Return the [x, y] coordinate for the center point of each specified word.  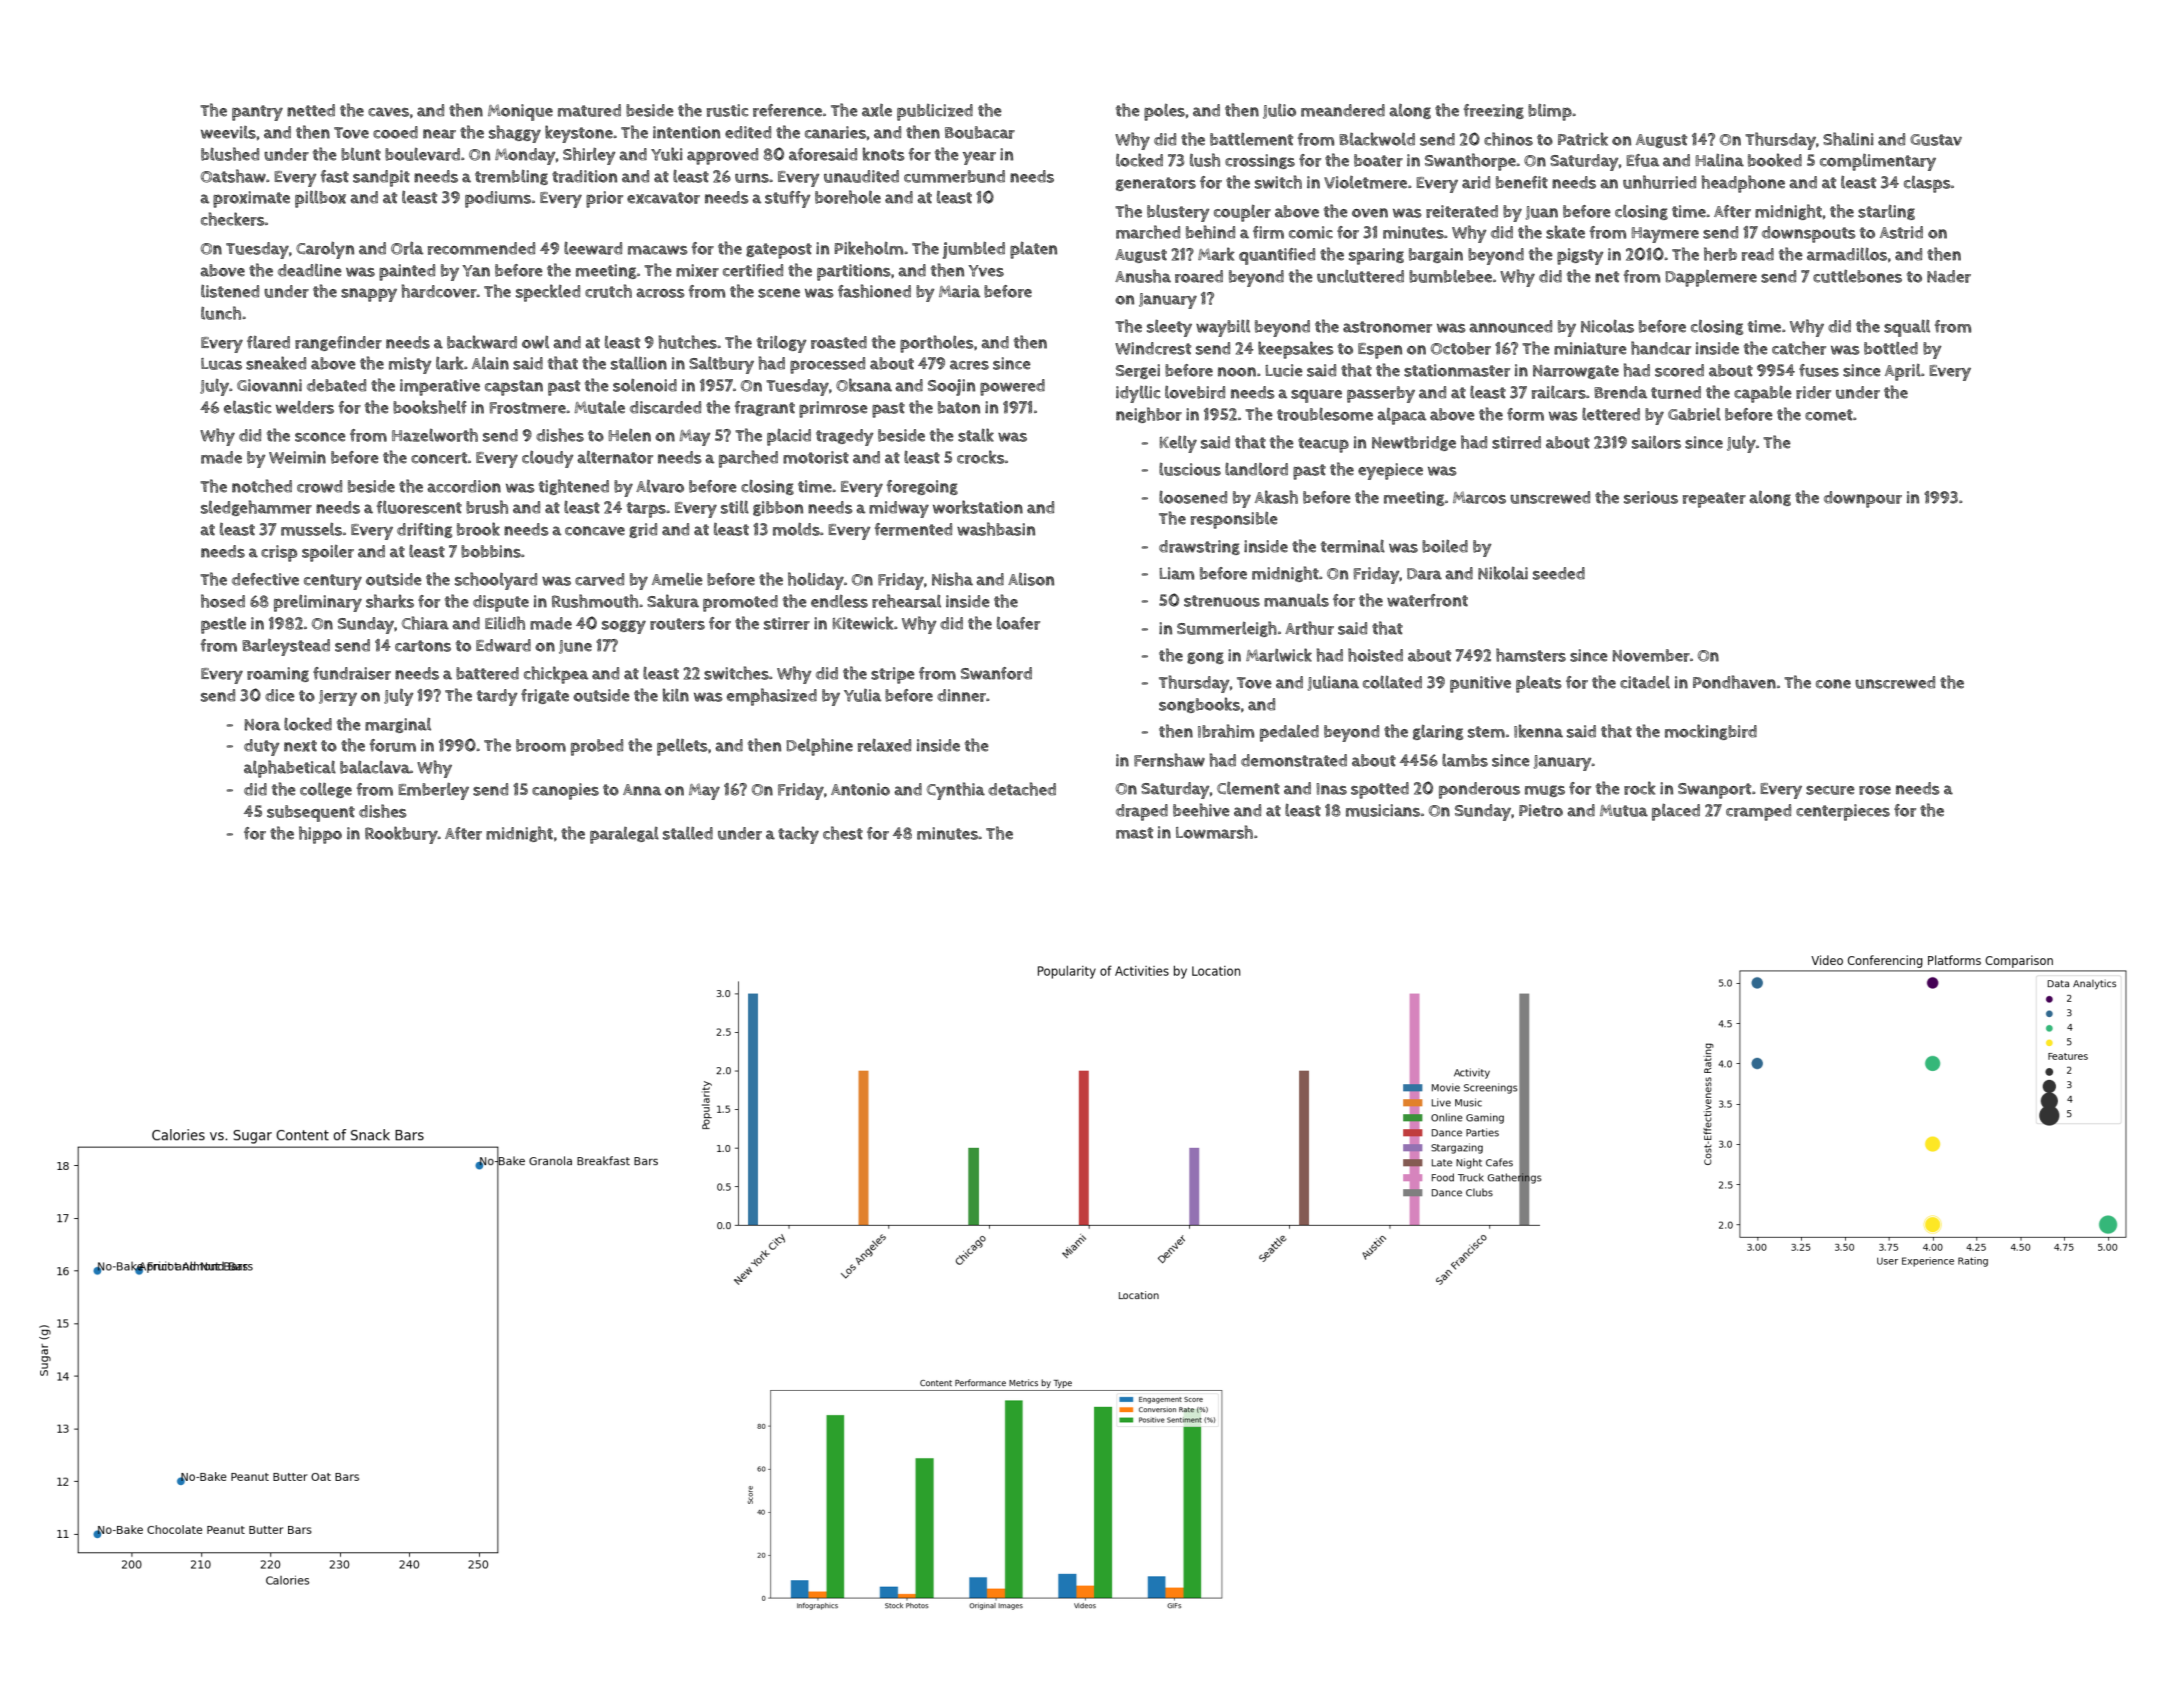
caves [388, 112]
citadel [1645, 682]
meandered [1343, 110]
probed [597, 747]
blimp [1550, 112]
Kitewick [863, 623]
